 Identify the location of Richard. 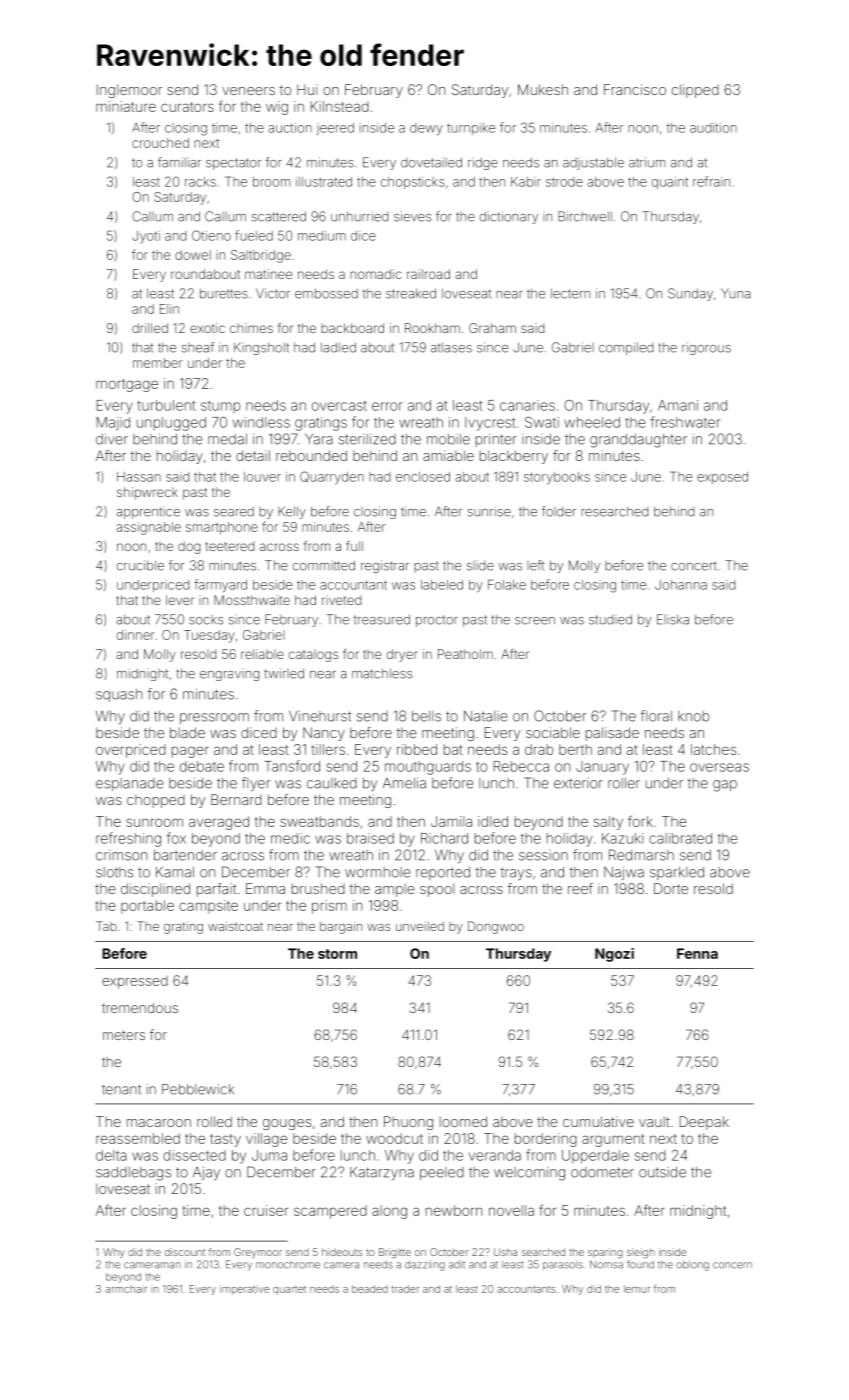
(444, 838).
